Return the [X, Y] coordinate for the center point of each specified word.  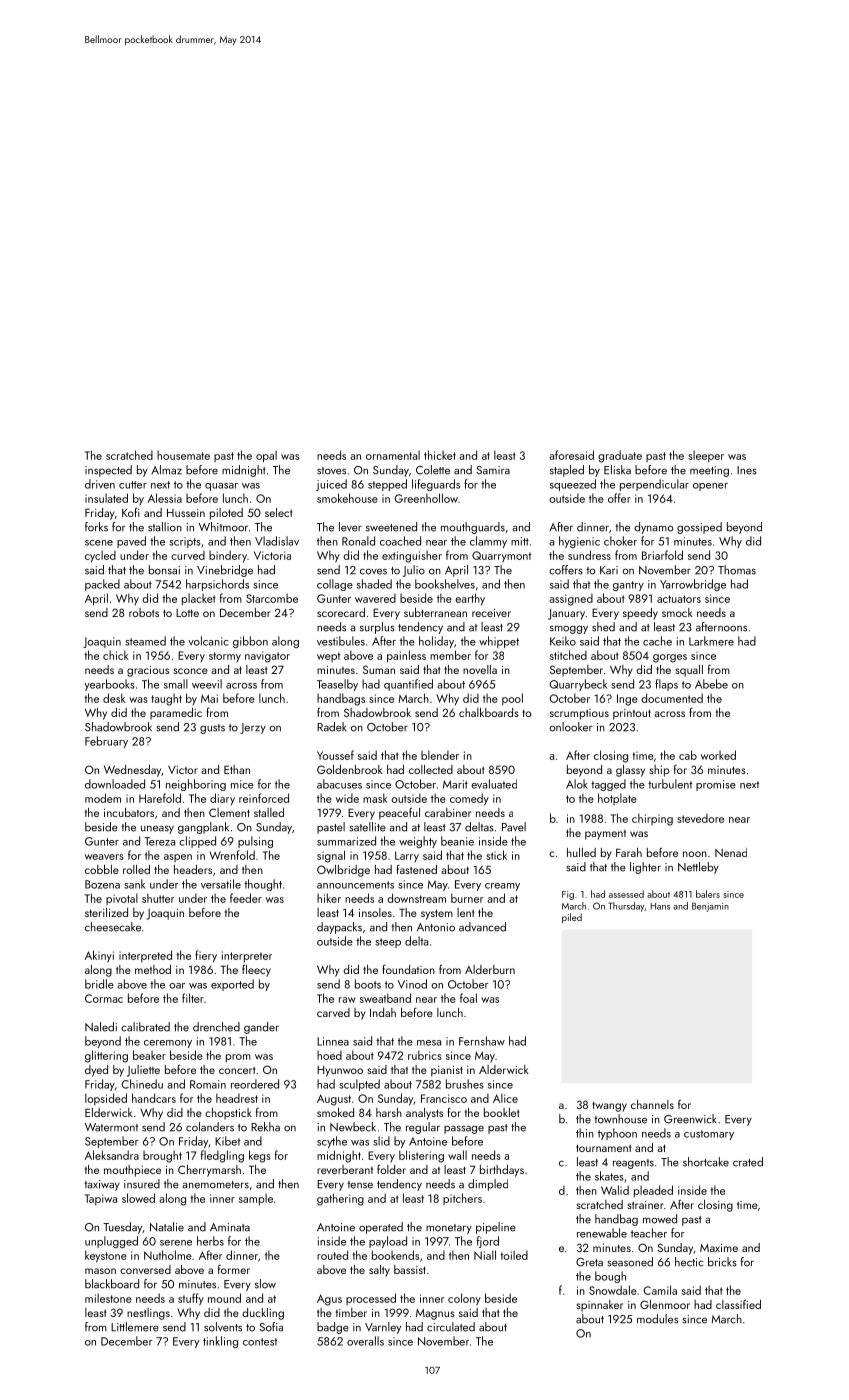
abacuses [339, 784]
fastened [417, 869]
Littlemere [135, 1327]
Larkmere [711, 641]
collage [335, 585]
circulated [451, 1327]
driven [100, 484]
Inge [627, 700]
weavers [104, 857]
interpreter [247, 957]
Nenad [731, 852]
